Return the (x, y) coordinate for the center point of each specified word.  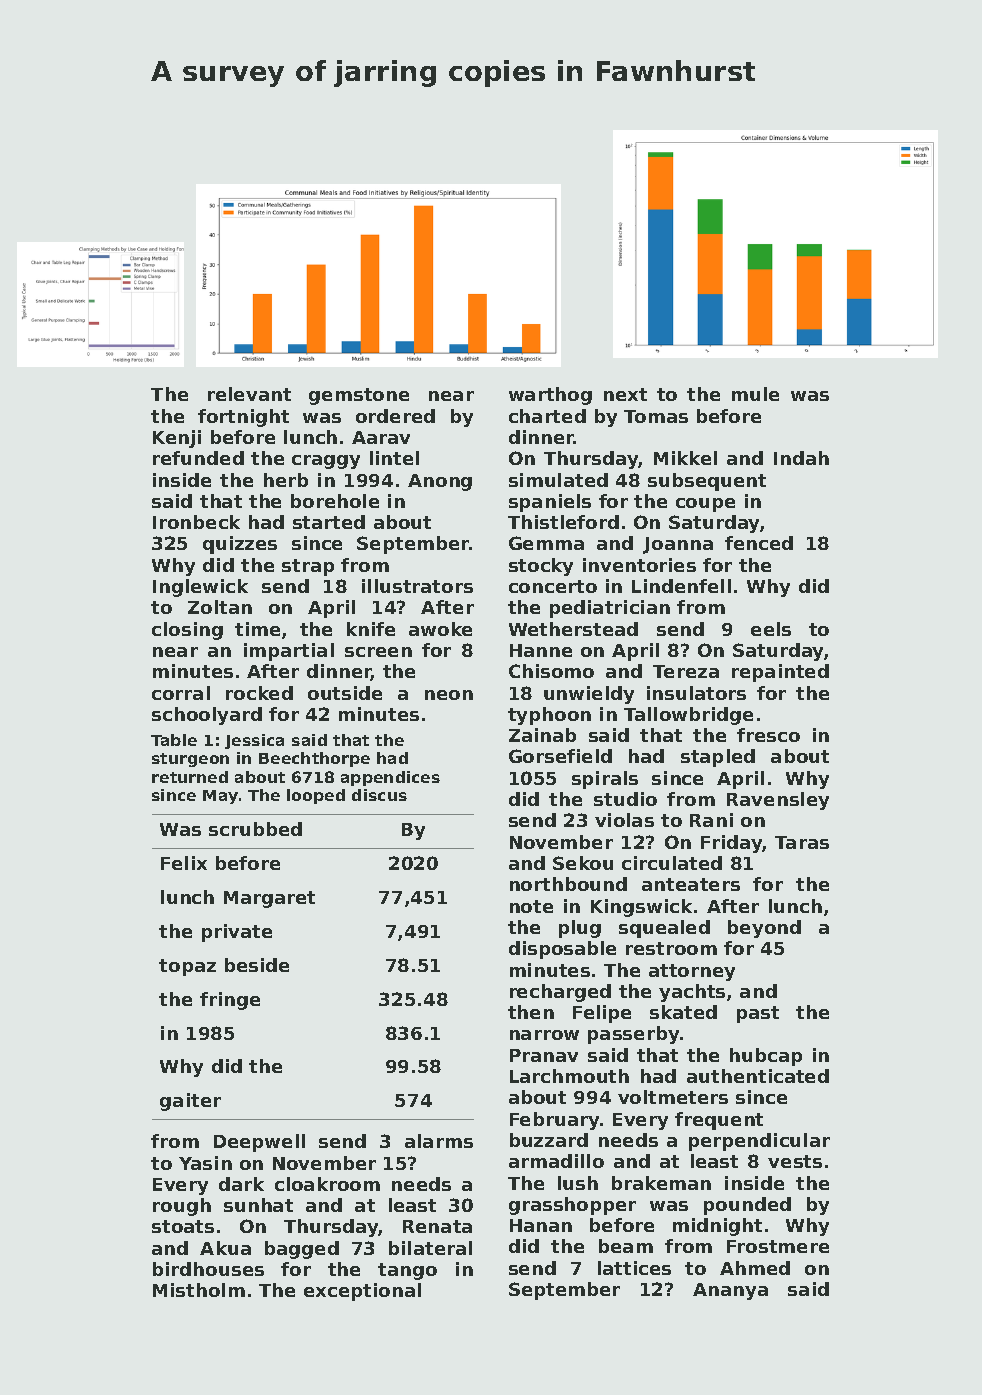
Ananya (730, 1291)
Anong (440, 482)
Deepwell (259, 1143)
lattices (634, 1268)
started (329, 522)
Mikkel (685, 458)
